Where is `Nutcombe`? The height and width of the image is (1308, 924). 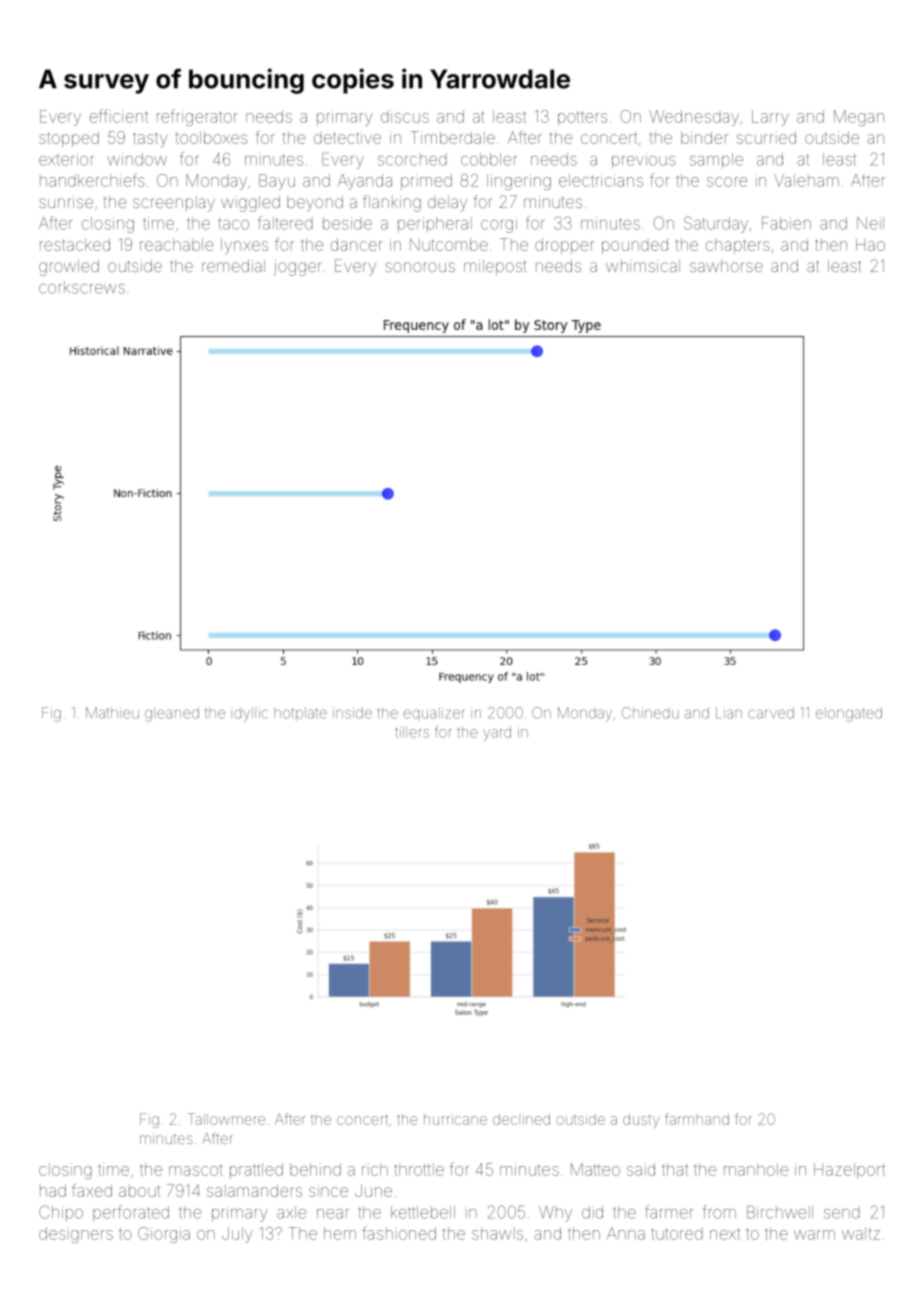 Nutcombe is located at coordinates (449, 244).
